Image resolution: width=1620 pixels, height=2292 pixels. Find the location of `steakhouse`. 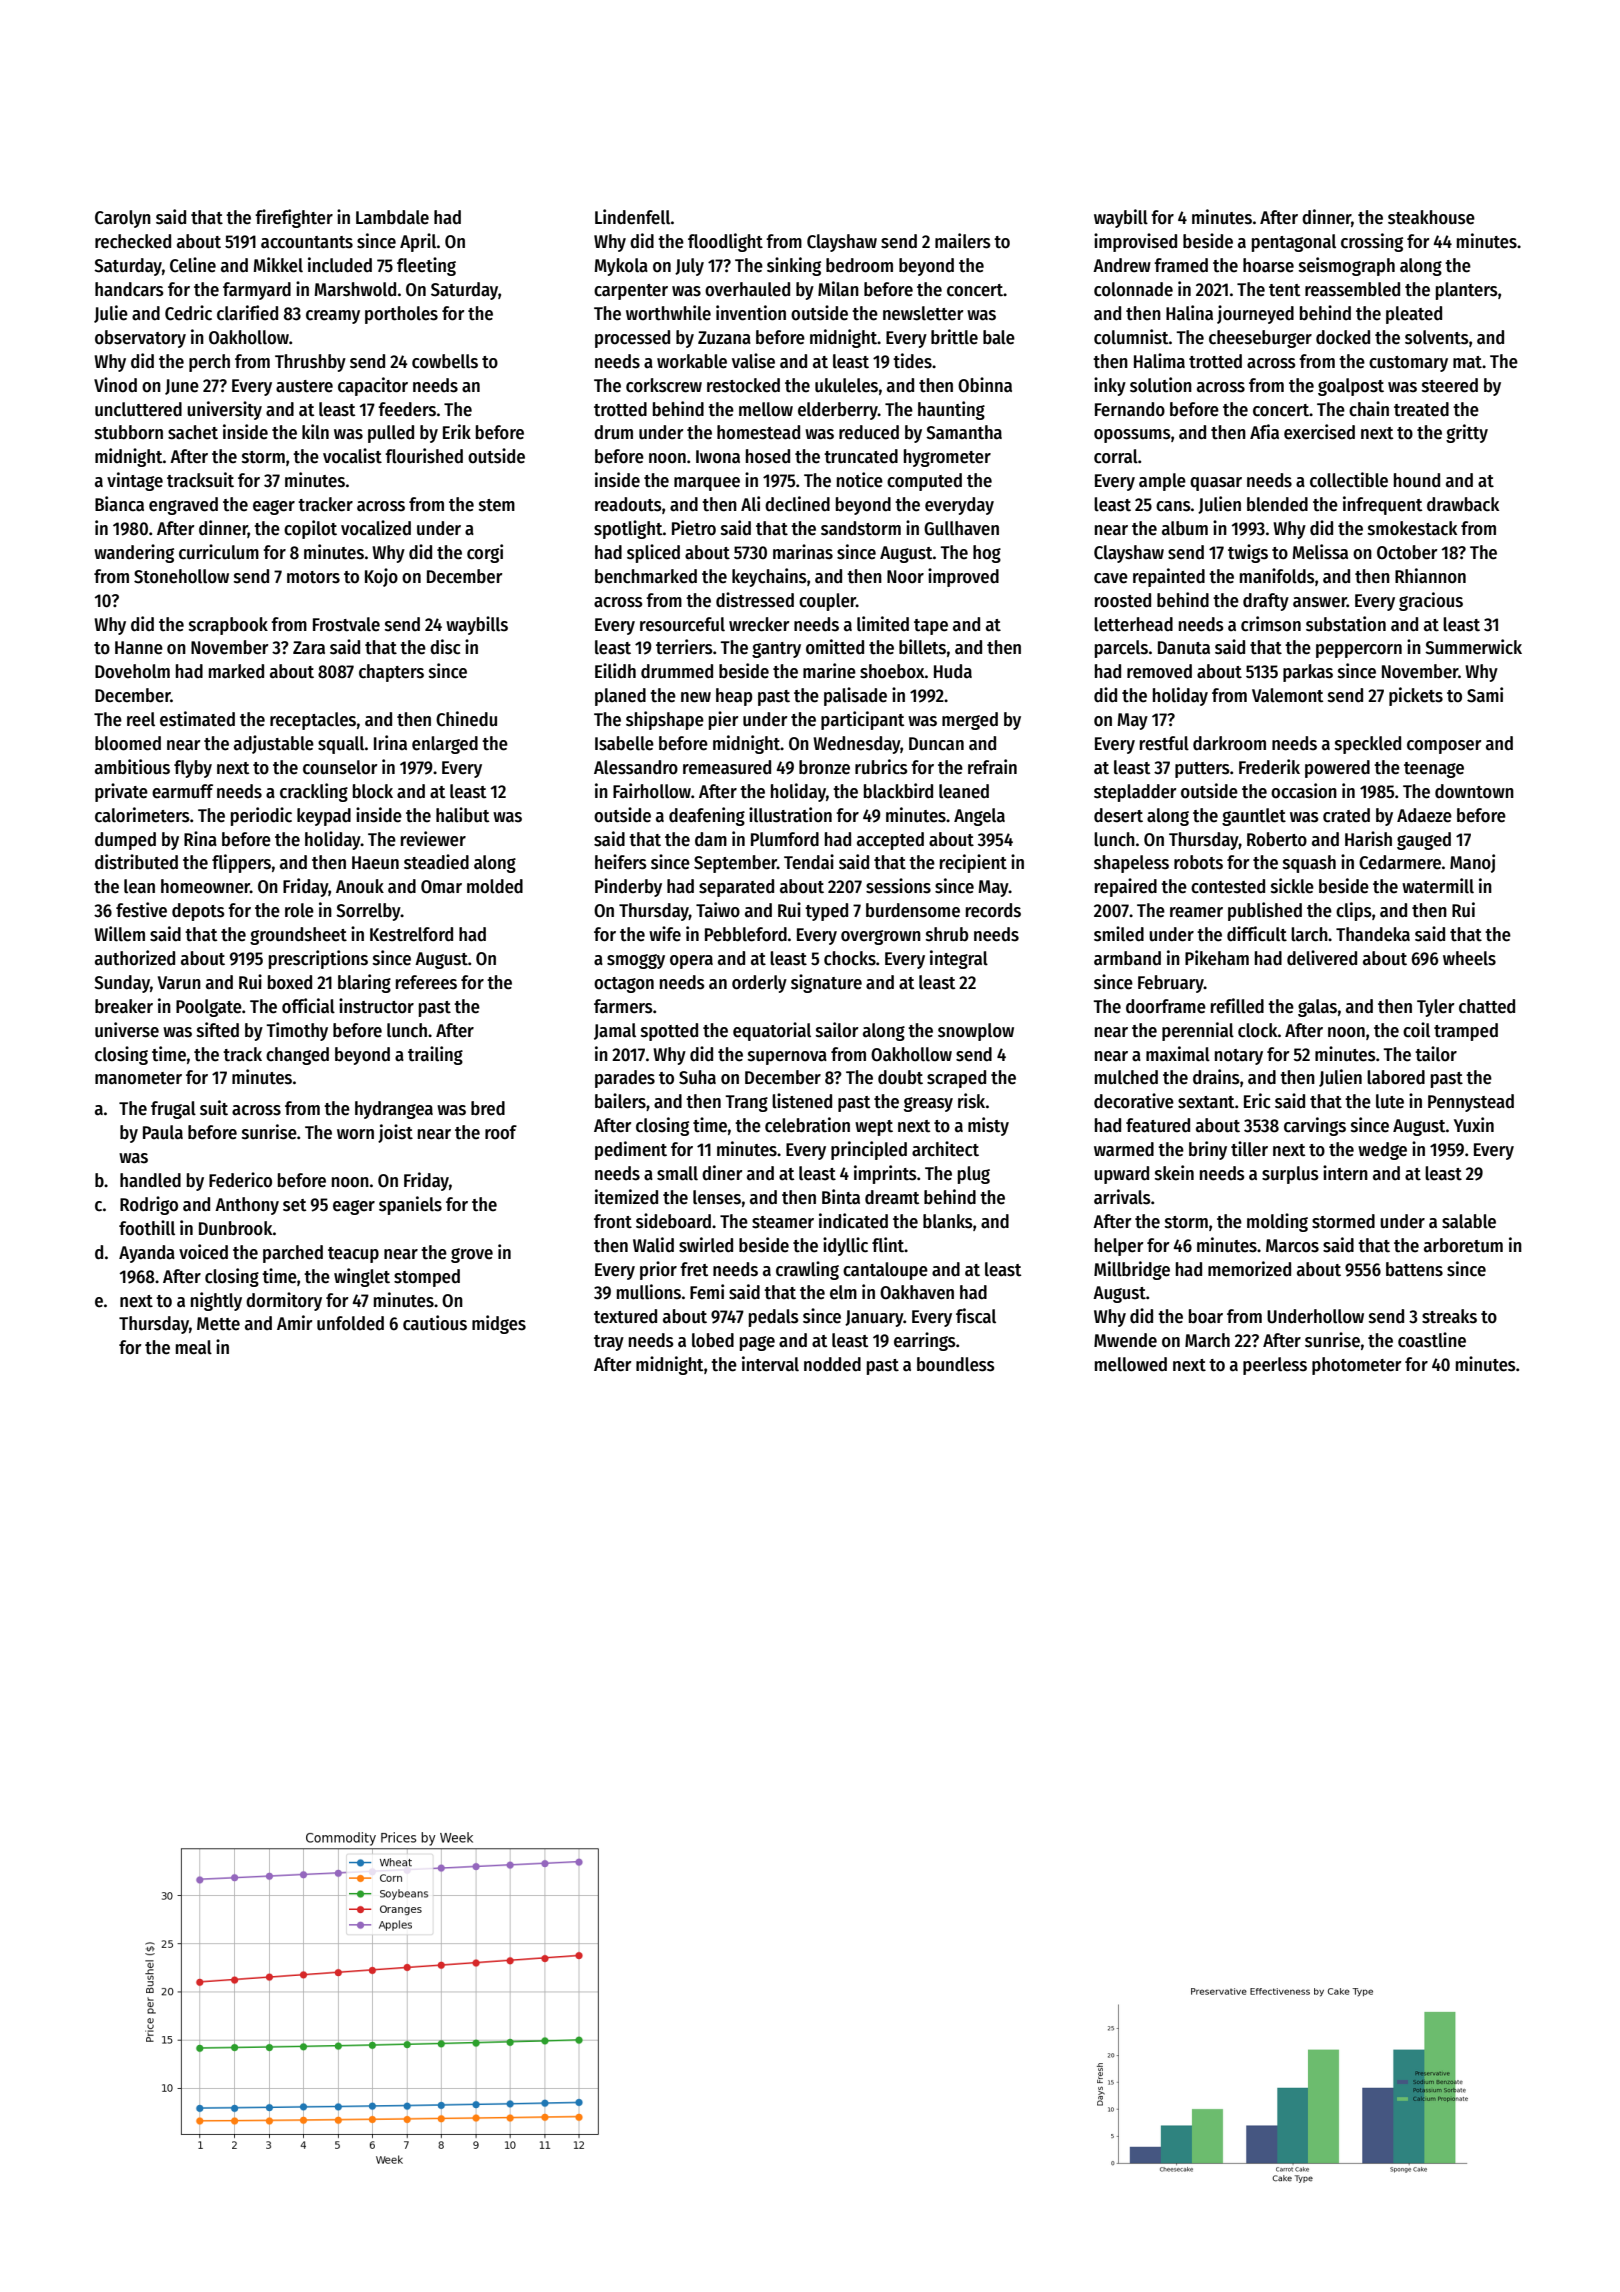

steakhouse is located at coordinates (1431, 217).
